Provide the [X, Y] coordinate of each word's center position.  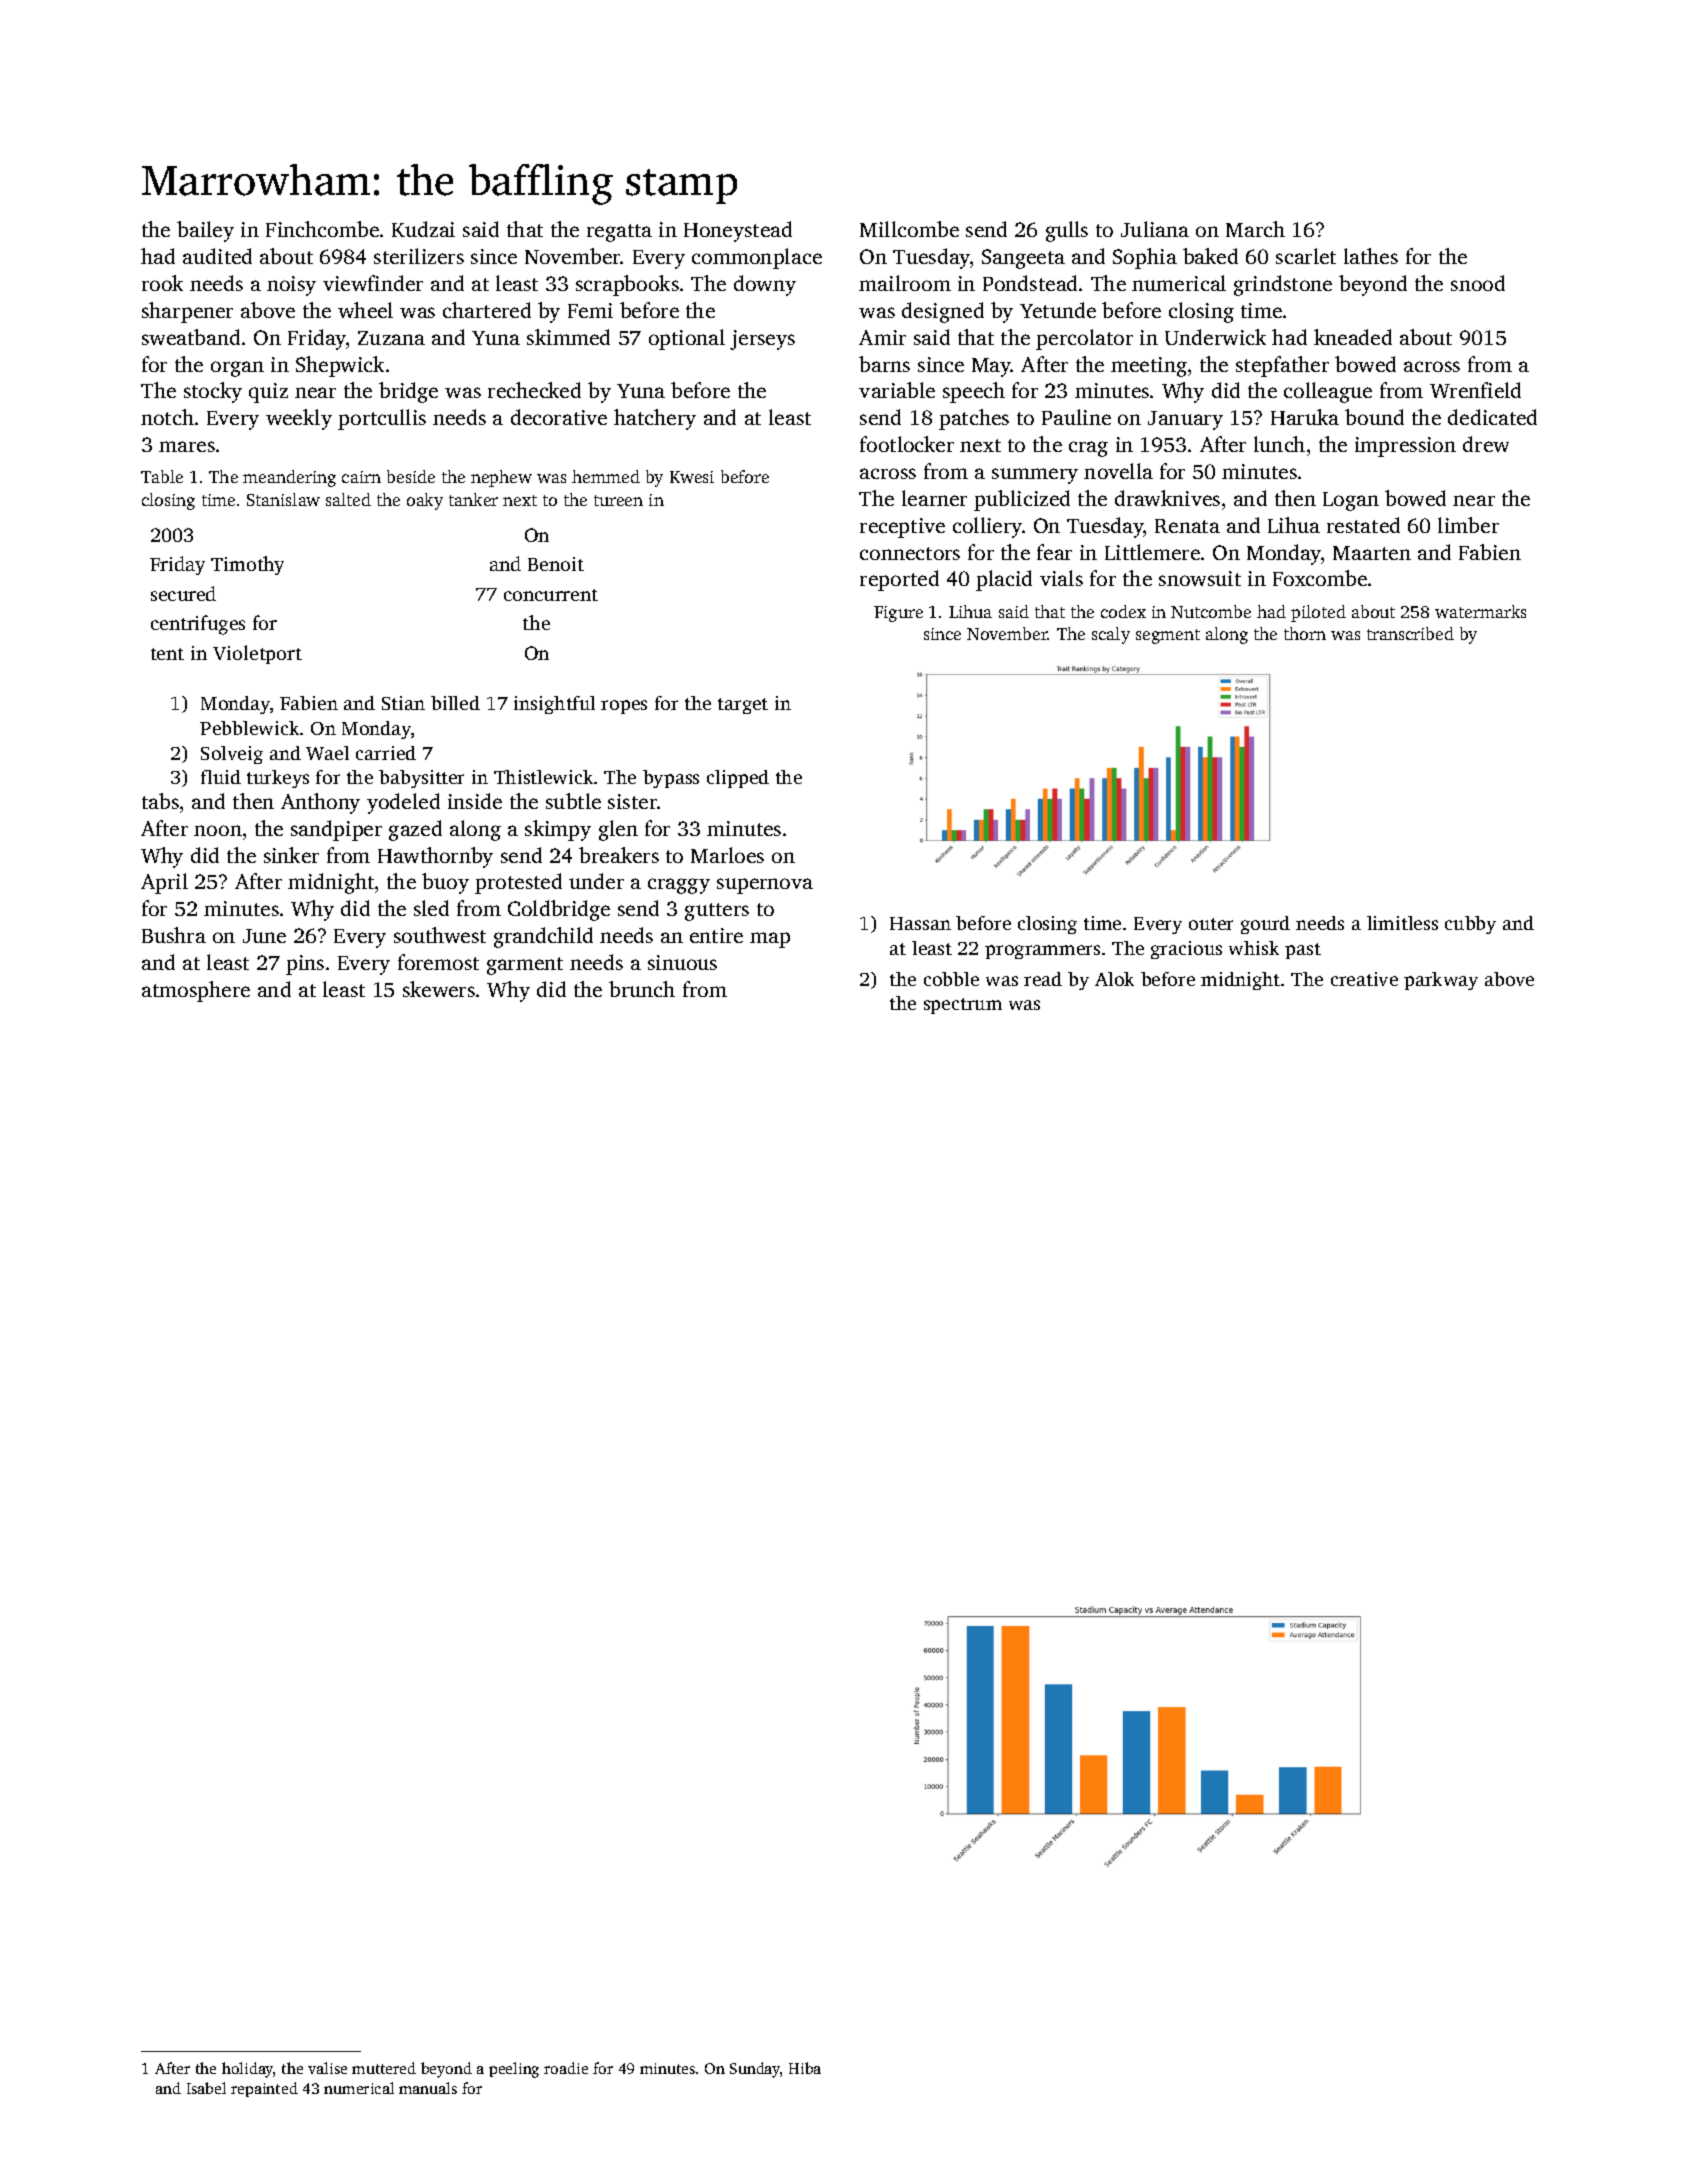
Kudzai [423, 229]
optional [687, 339]
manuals [428, 2088]
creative [1364, 979]
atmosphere [196, 991]
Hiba [805, 2068]
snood [1478, 283]
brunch [642, 989]
